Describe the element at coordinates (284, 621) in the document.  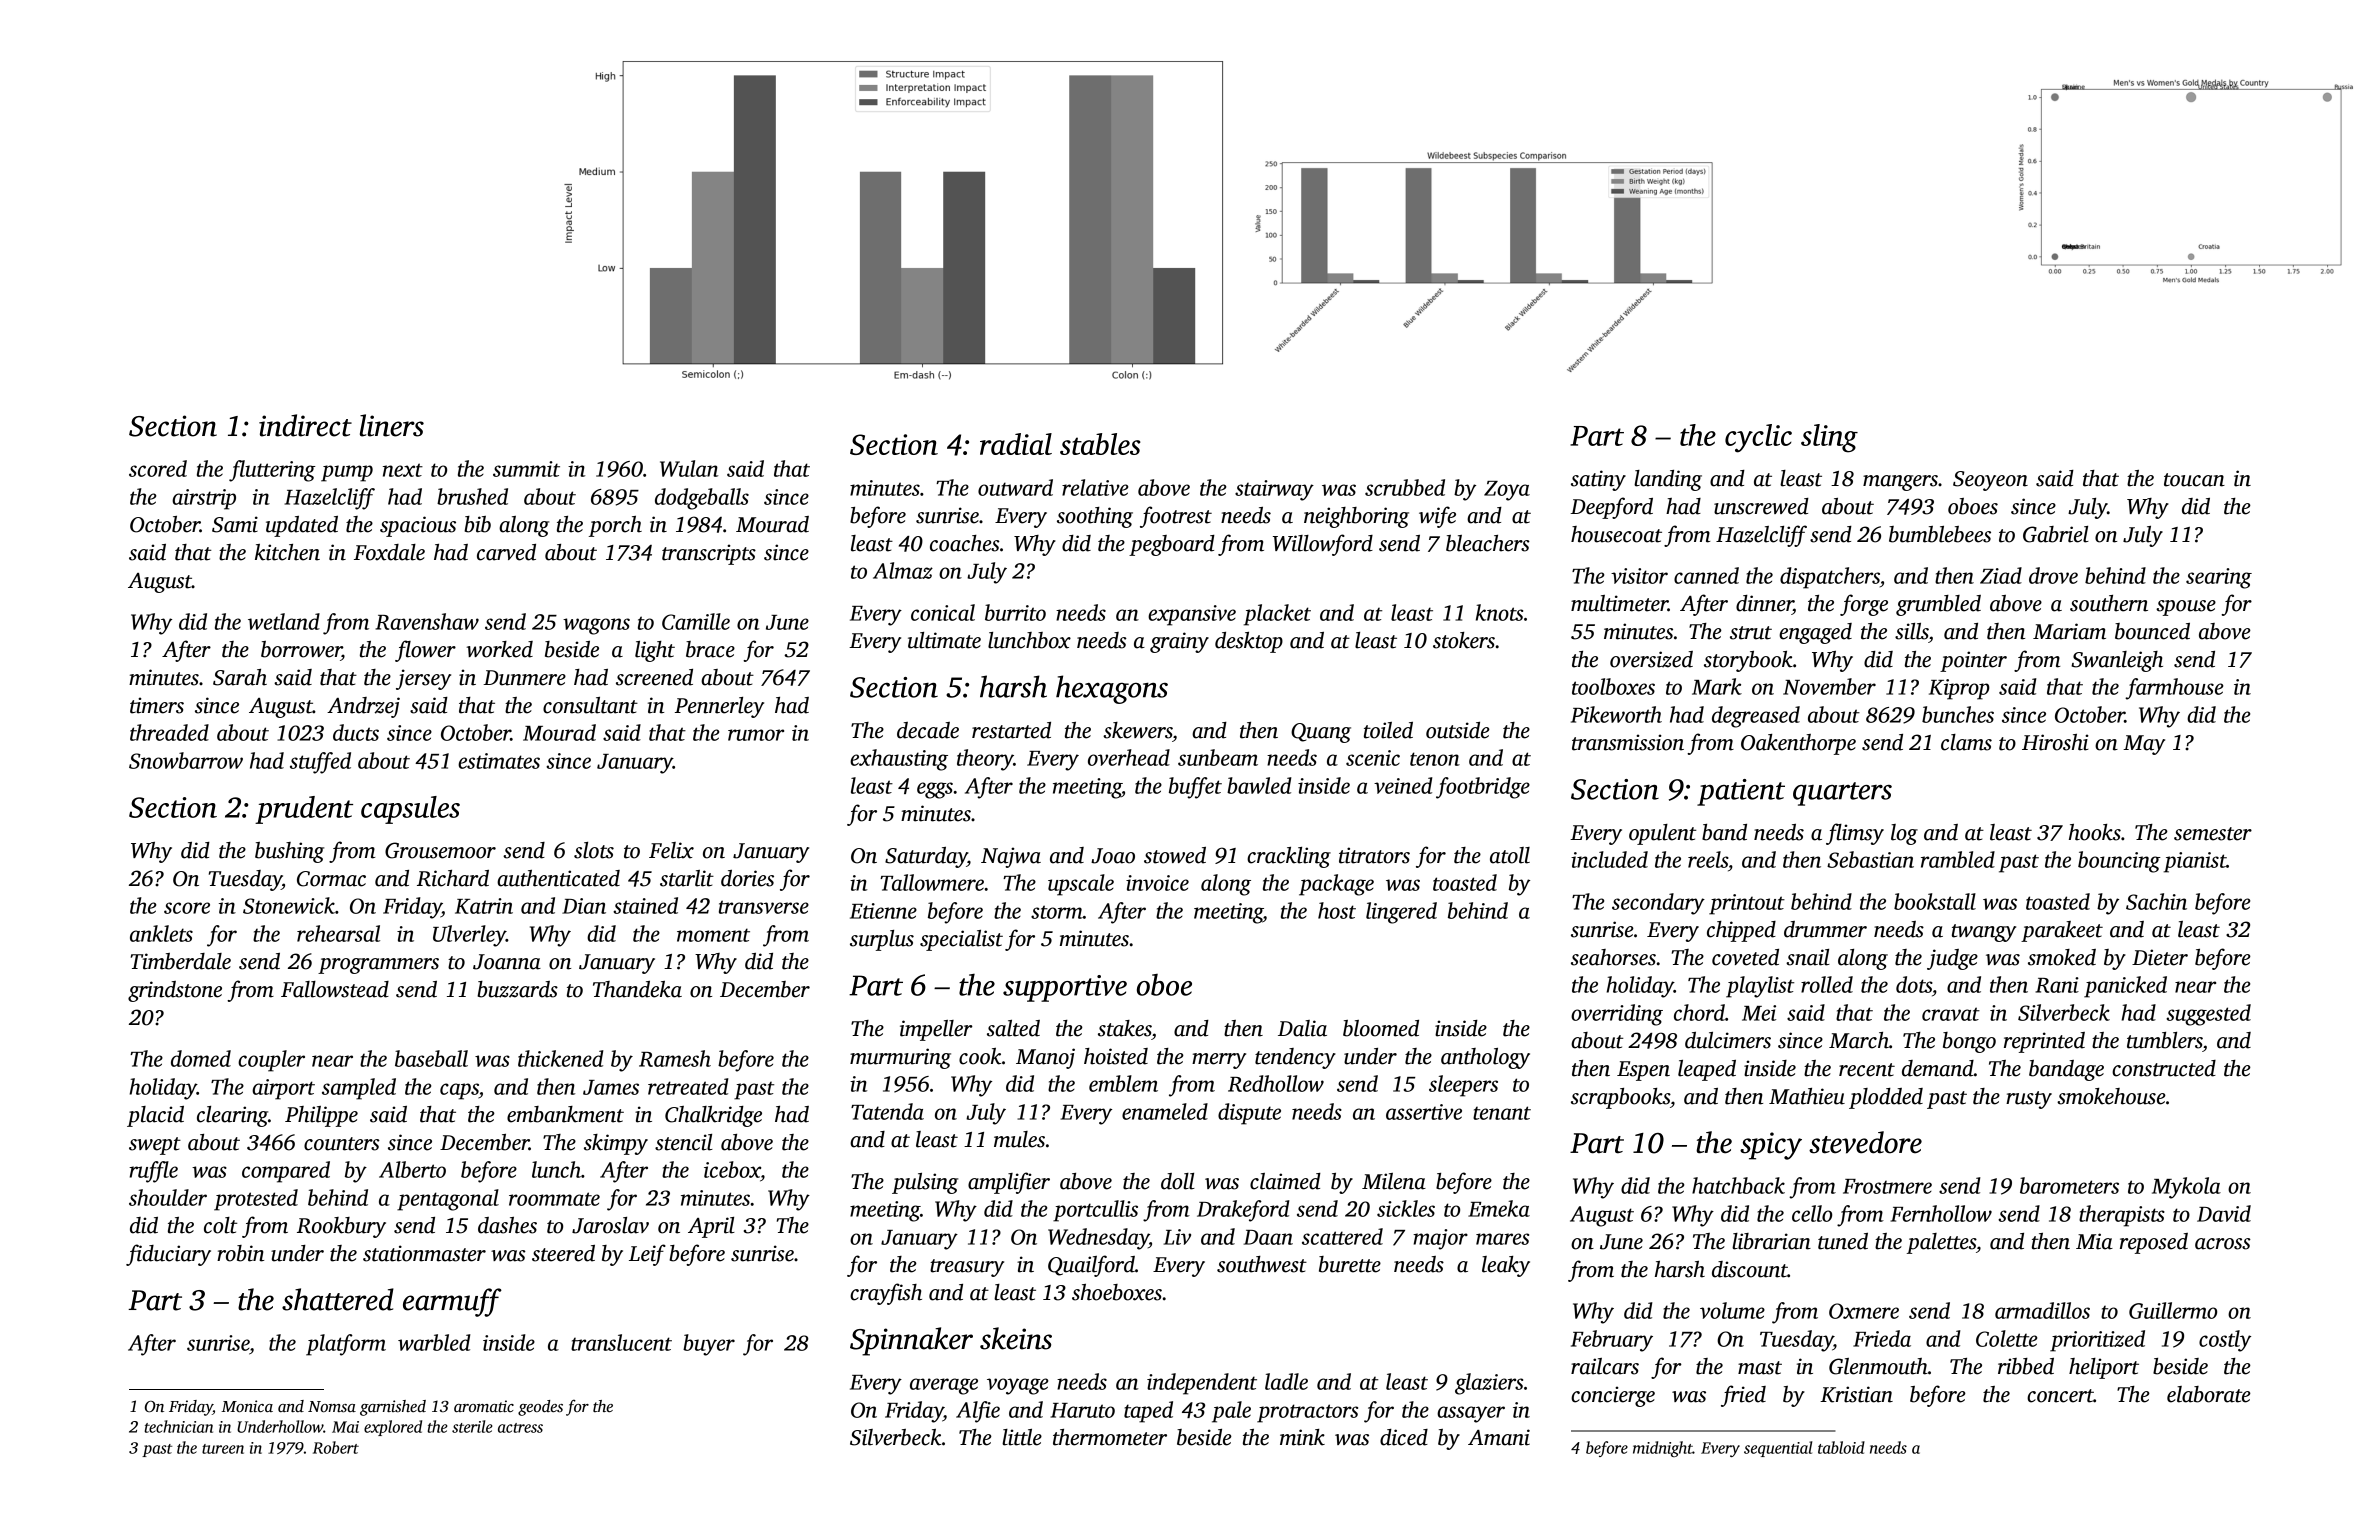
I see `wetland` at that location.
